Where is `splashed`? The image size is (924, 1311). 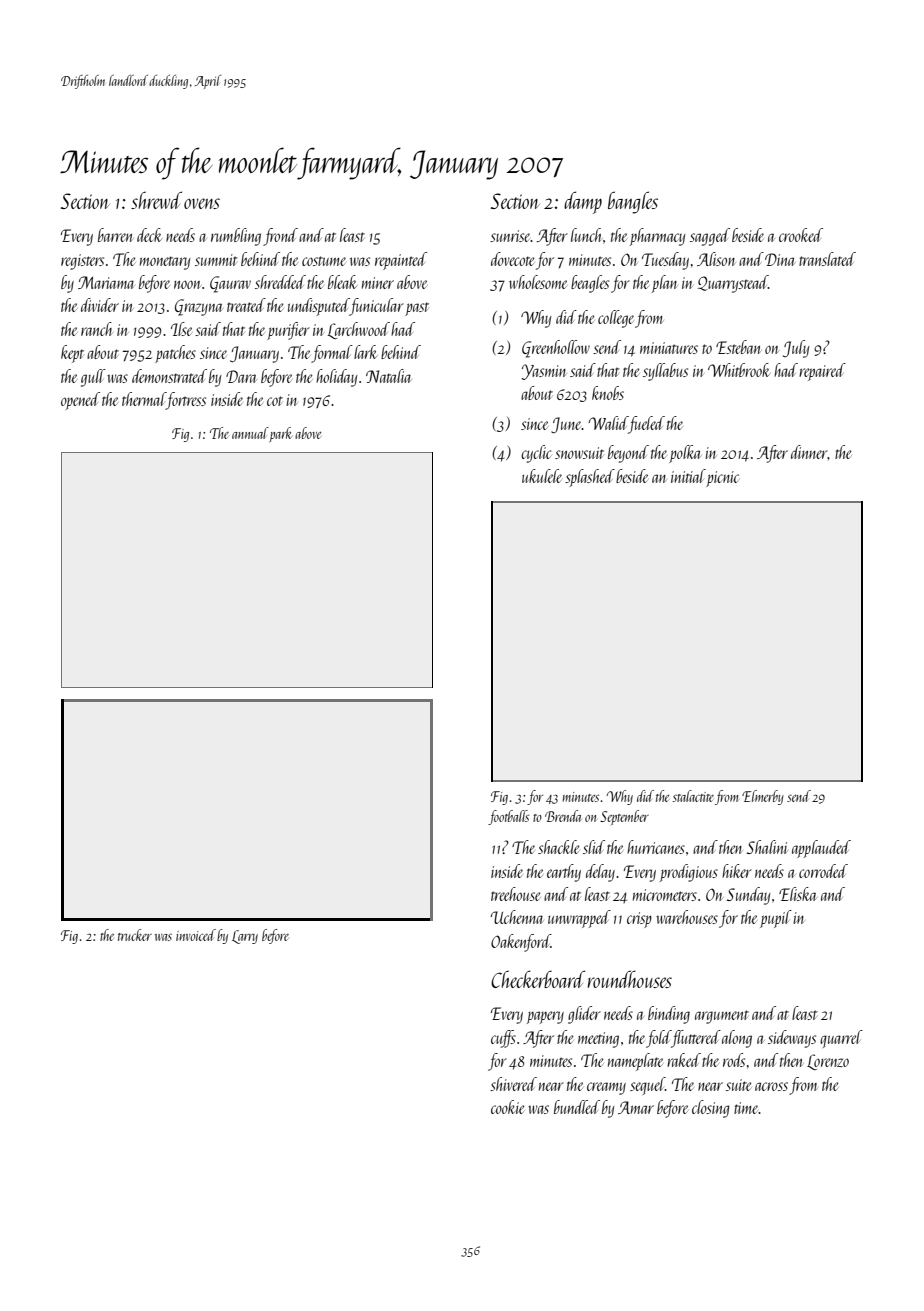
splashed is located at coordinates (590, 478).
